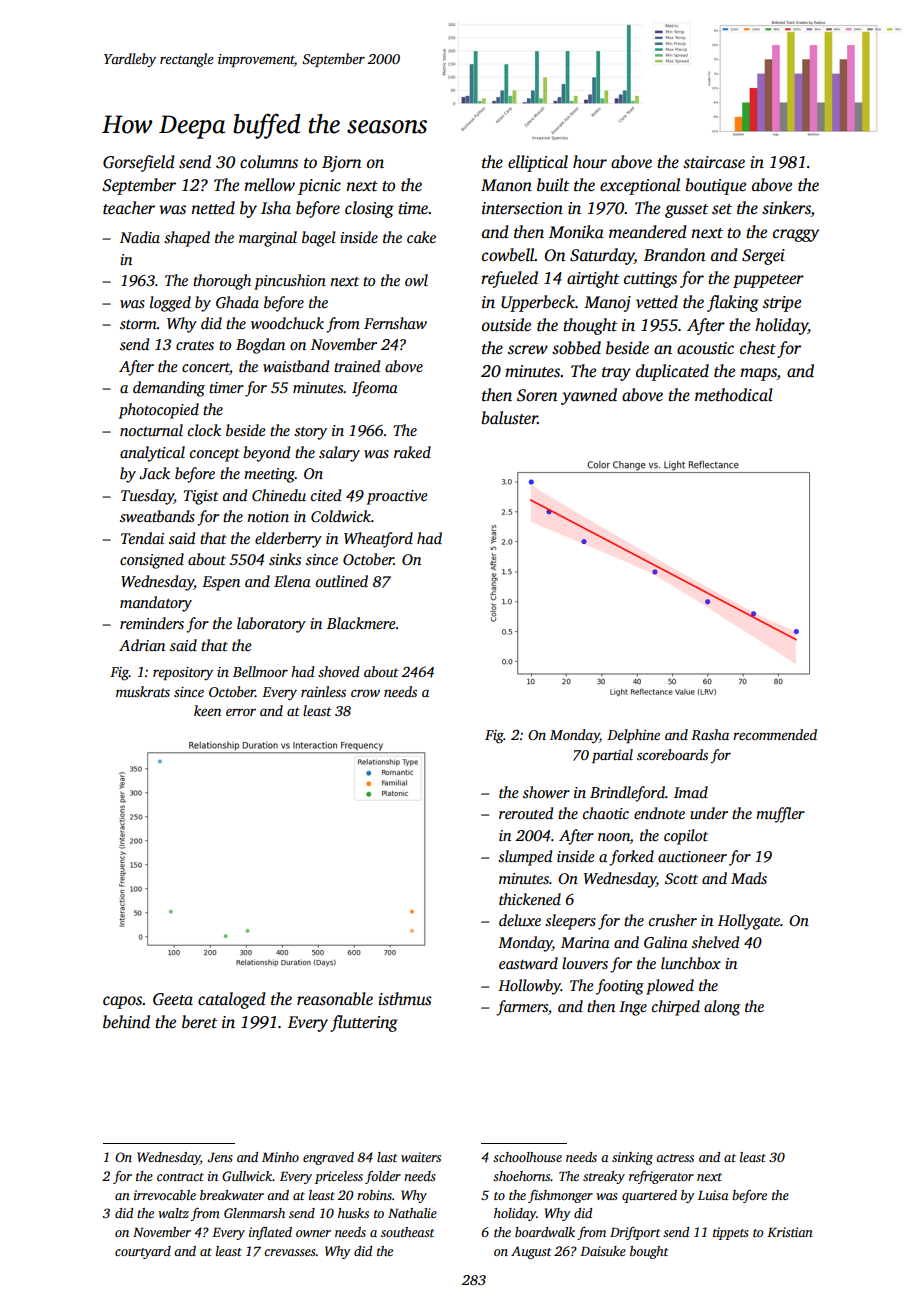 This image has height=1314, width=924. I want to click on Gorsefield, so click(139, 163).
